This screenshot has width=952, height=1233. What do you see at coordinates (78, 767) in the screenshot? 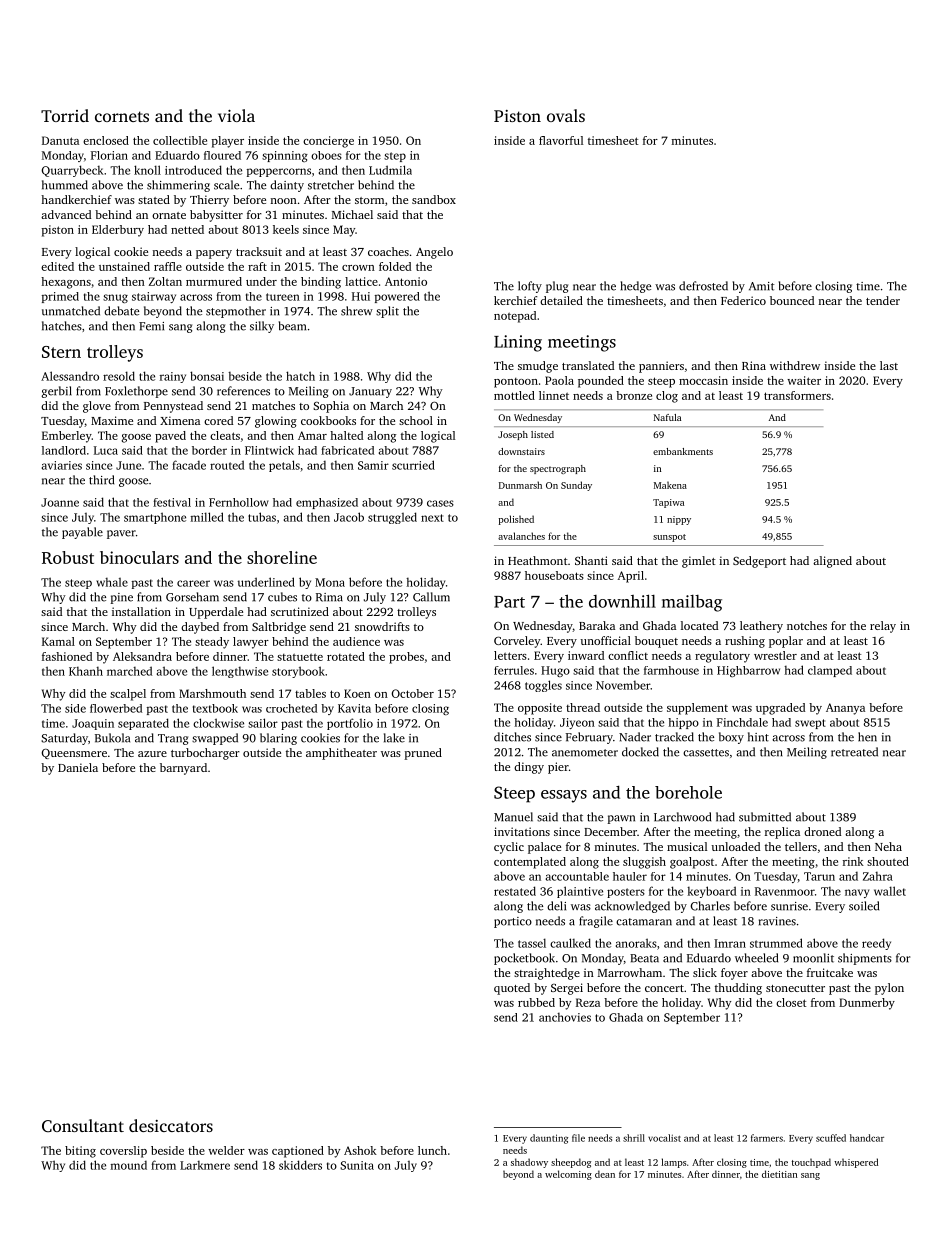
I see `Daniela` at bounding box center [78, 767].
